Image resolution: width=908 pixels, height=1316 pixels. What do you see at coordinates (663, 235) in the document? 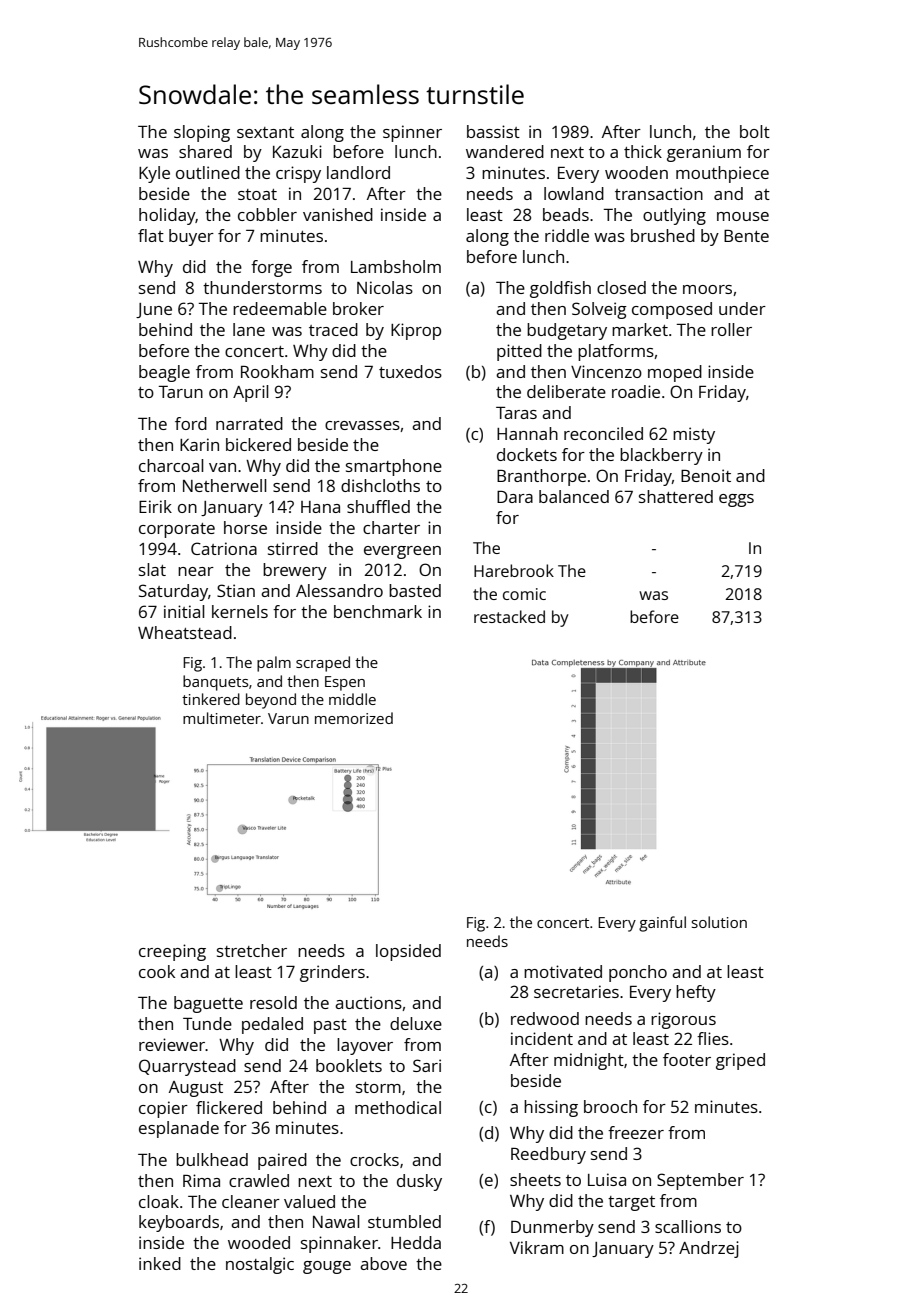
I see `brushed` at bounding box center [663, 235].
